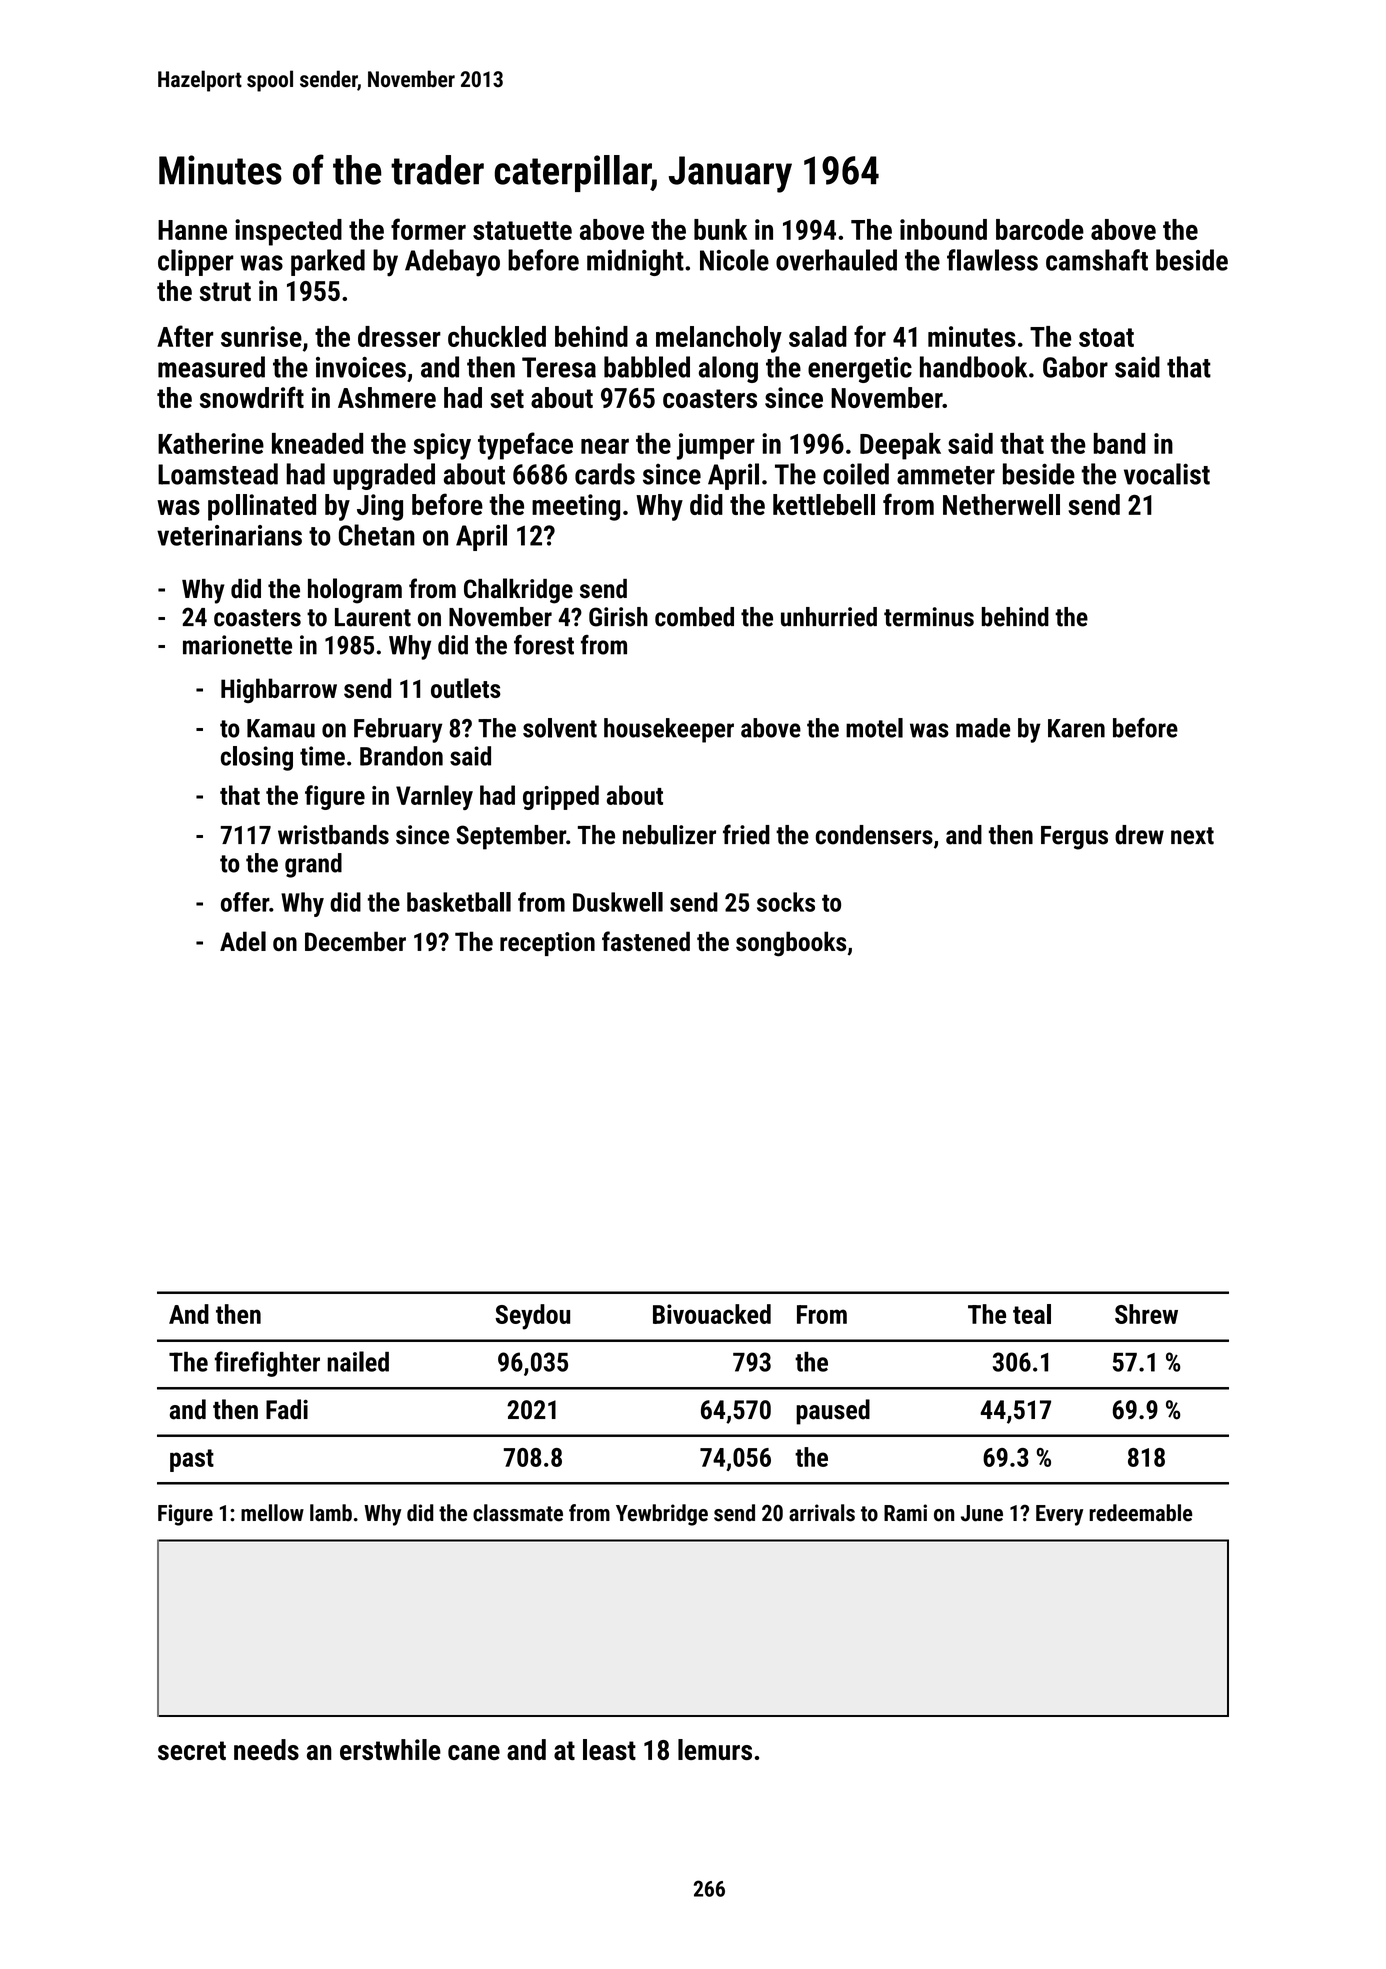  What do you see at coordinates (946, 475) in the image?
I see `ammeter` at bounding box center [946, 475].
